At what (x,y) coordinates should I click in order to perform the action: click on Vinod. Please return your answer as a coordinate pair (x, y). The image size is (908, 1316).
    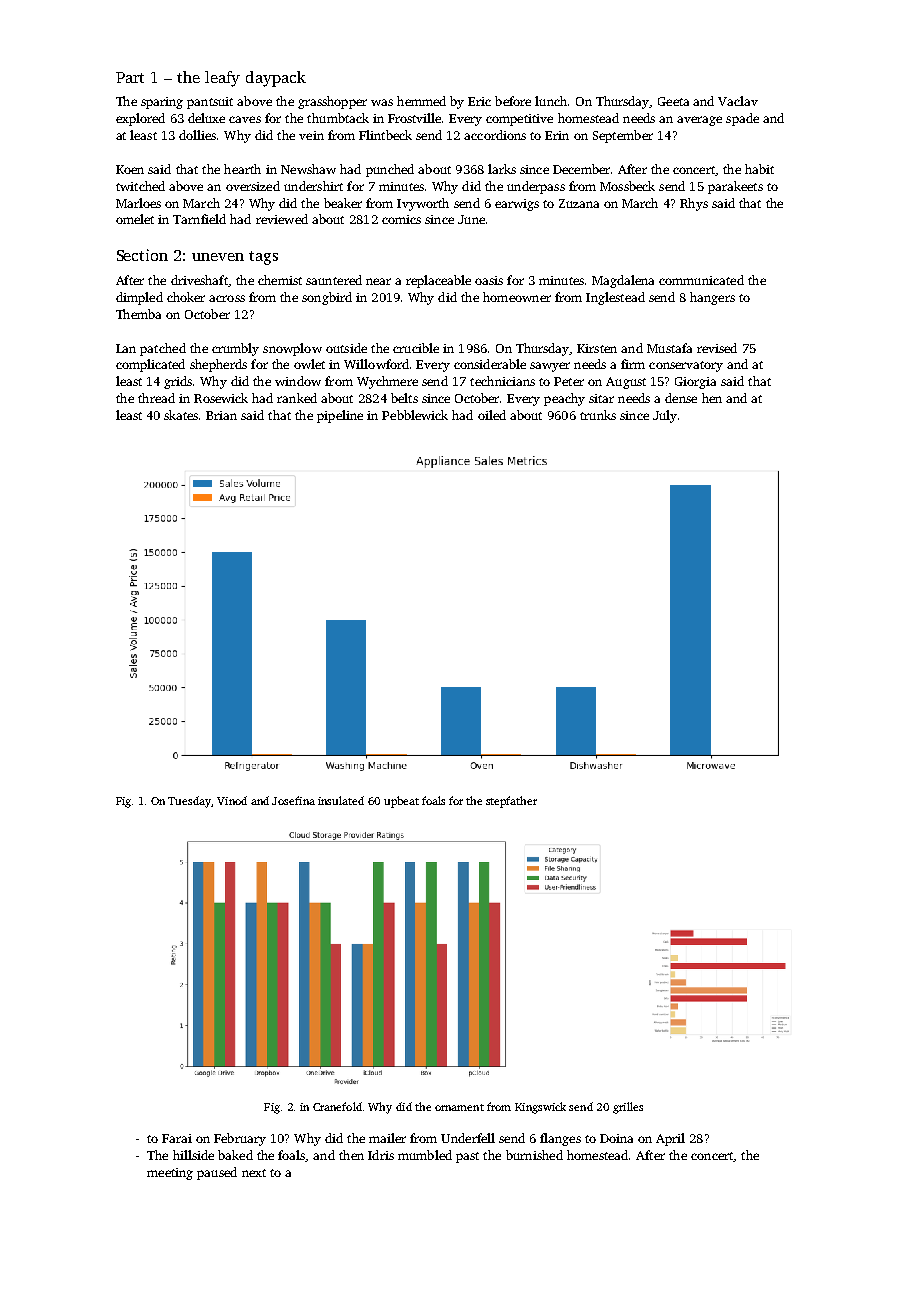
    Looking at the image, I should click on (232, 800).
